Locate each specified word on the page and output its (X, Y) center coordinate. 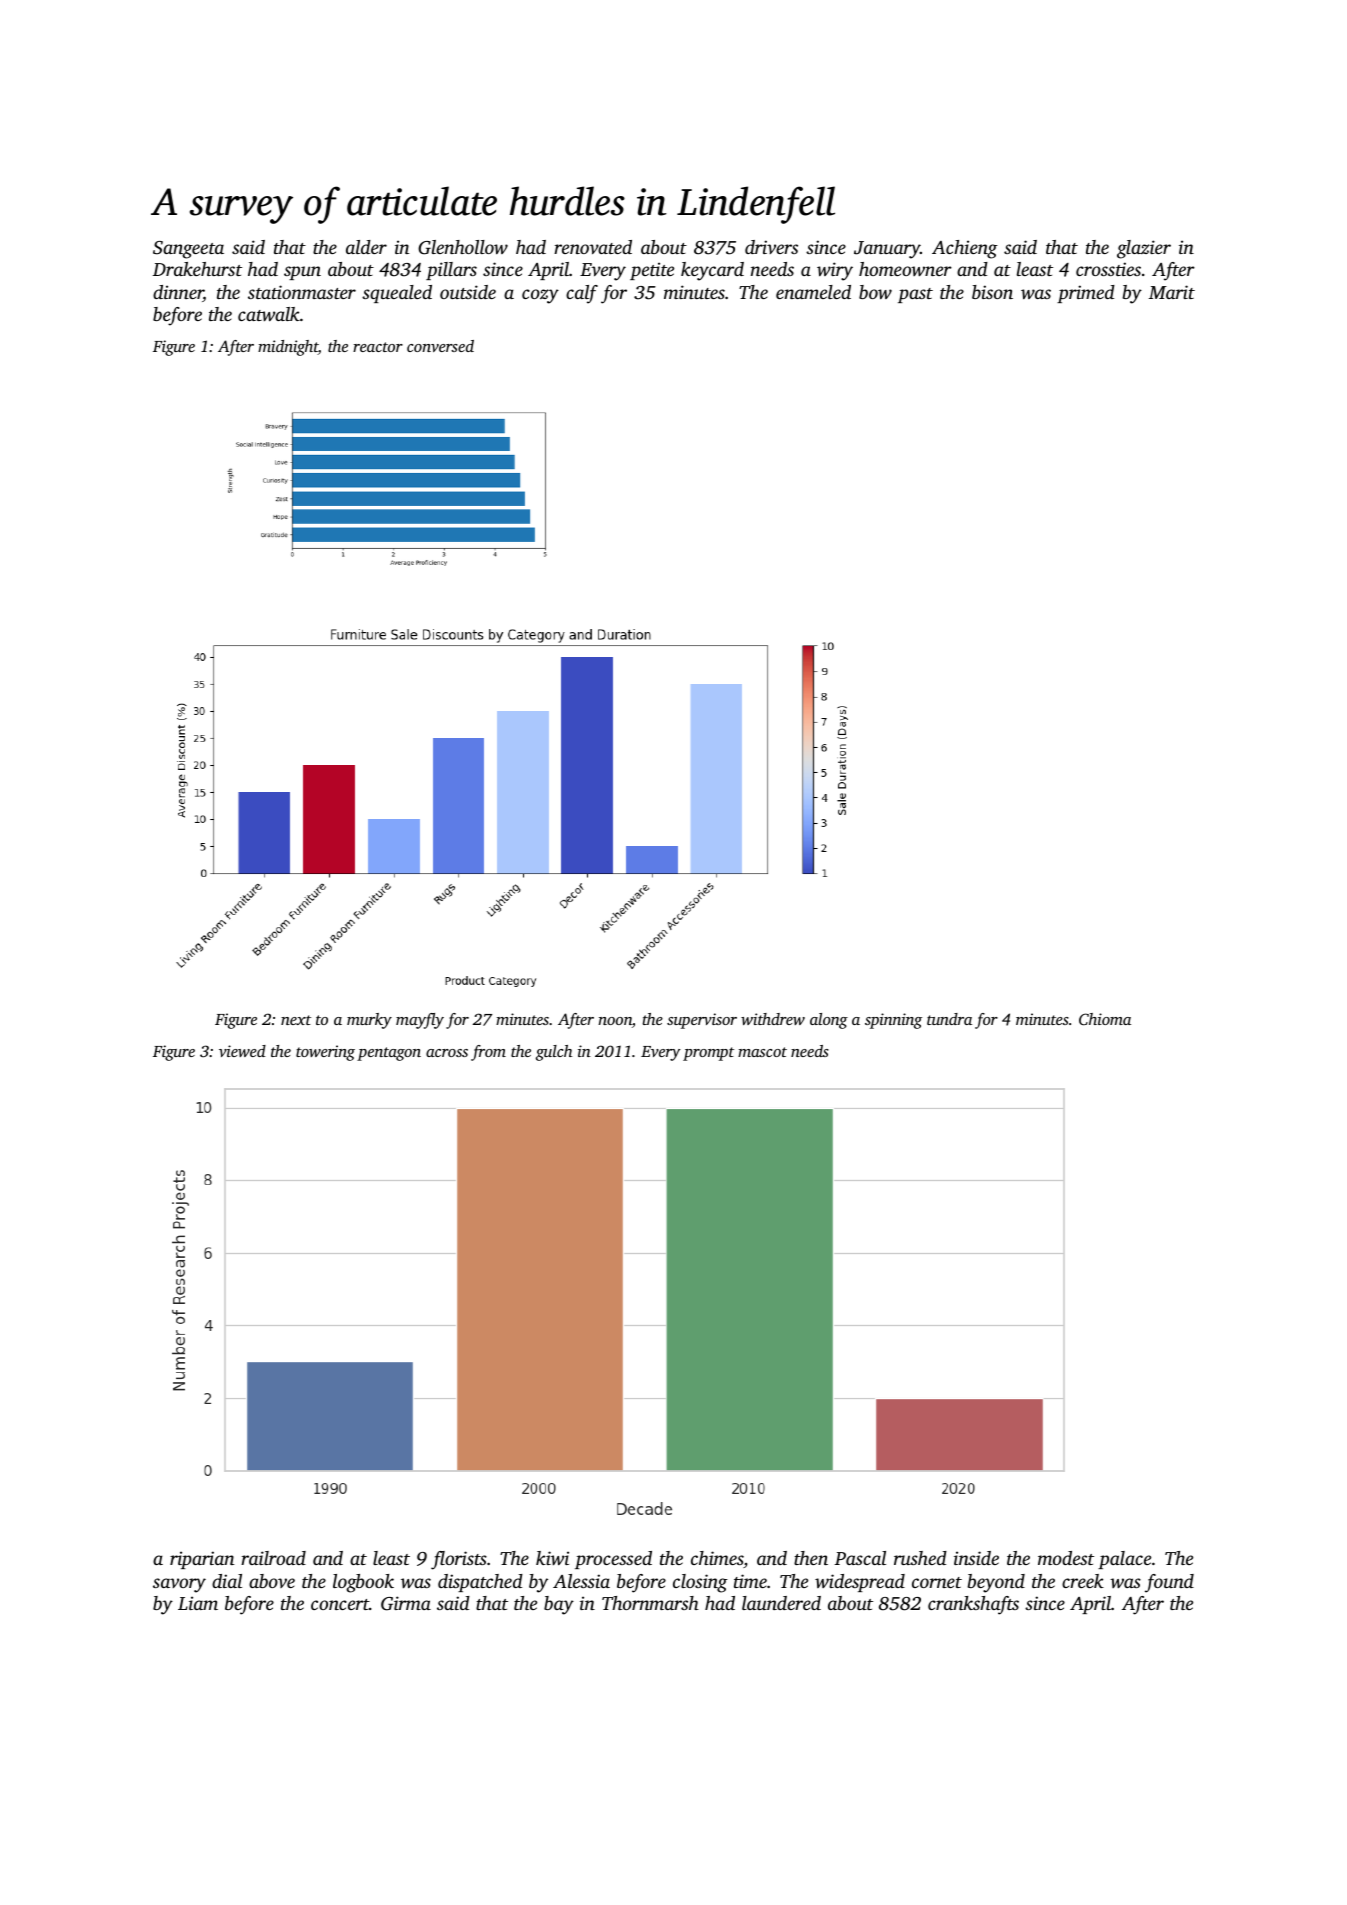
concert (340, 1604)
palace (1124, 1560)
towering (325, 1053)
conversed (440, 346)
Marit (1172, 292)
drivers (771, 247)
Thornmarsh (650, 1603)
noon (615, 1021)
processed (613, 1560)
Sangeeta (188, 250)
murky (369, 1021)
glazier (1144, 249)
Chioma (1105, 1019)
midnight (288, 348)
